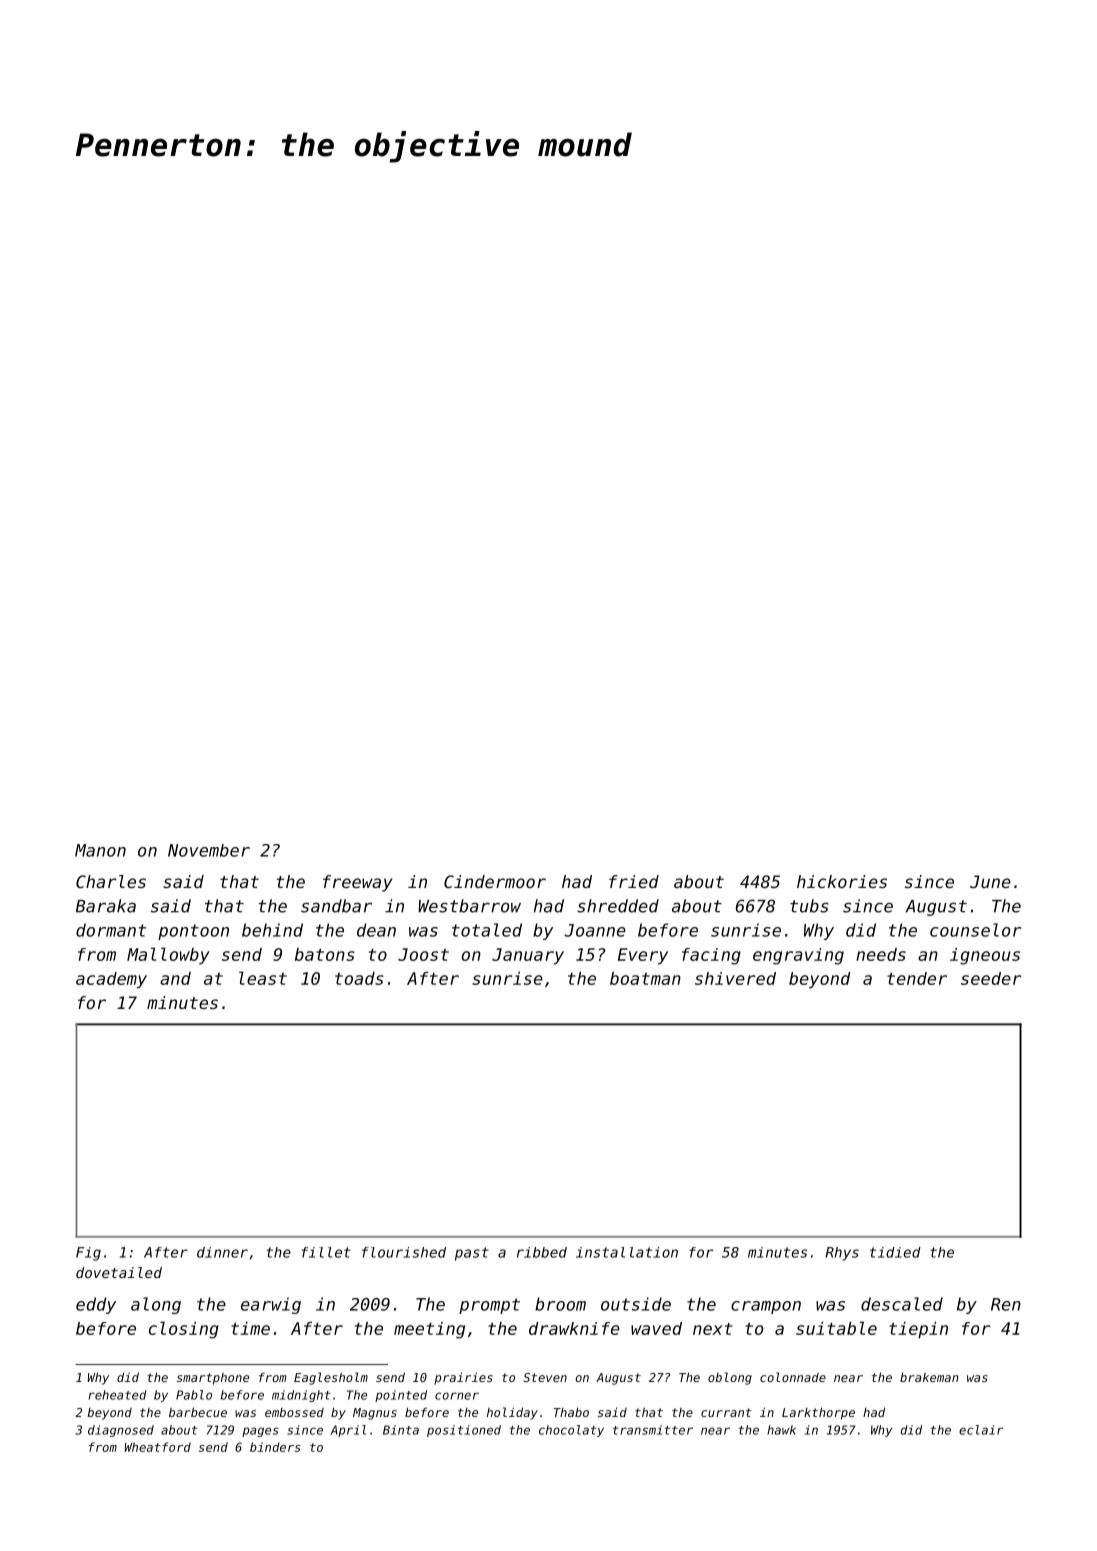 The width and height of the document is (1097, 1551). Describe the element at coordinates (991, 978) in the document. I see `seeder` at that location.
